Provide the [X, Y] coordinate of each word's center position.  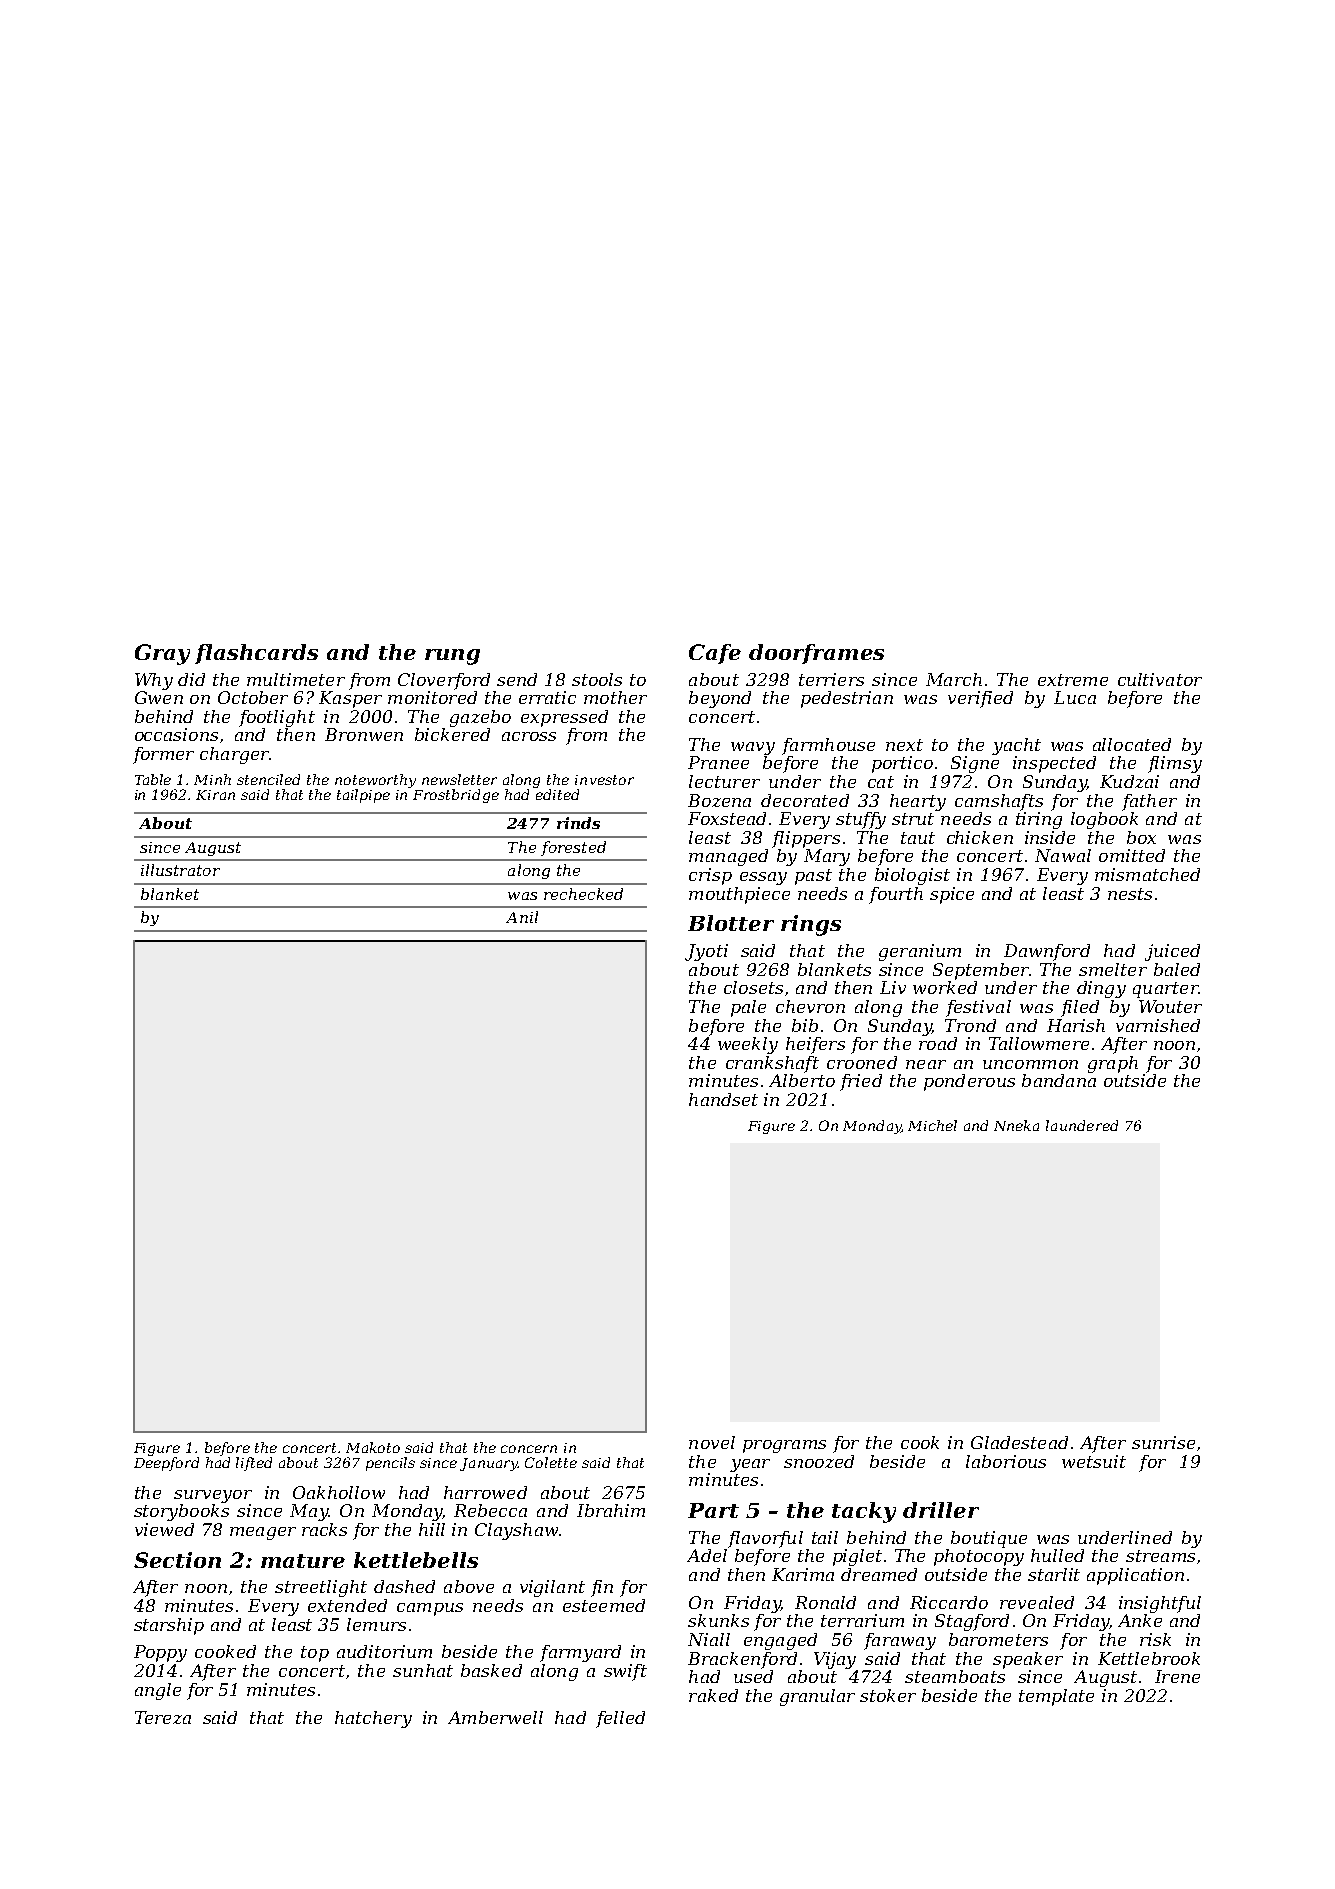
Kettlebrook [1149, 1658]
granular [817, 1697]
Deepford [166, 1464]
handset [723, 1099]
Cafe [715, 654]
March [954, 679]
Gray [162, 654]
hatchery [373, 1719]
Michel [932, 1125]
